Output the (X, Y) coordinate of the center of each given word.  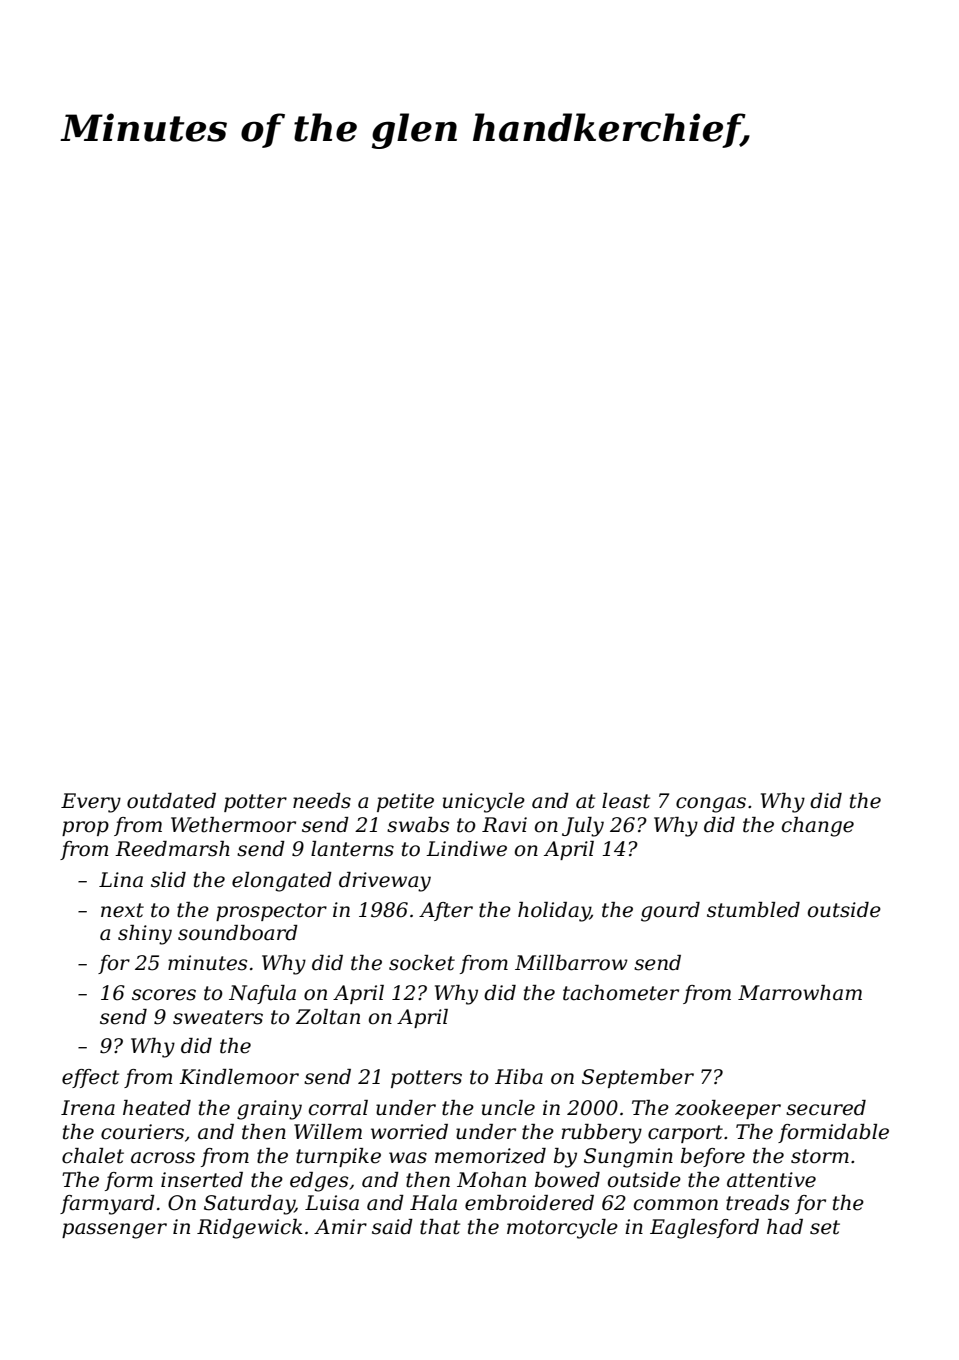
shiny (145, 935)
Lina (121, 880)
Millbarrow (571, 963)
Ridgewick (250, 1229)
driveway (385, 882)
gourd (670, 912)
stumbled (753, 910)
